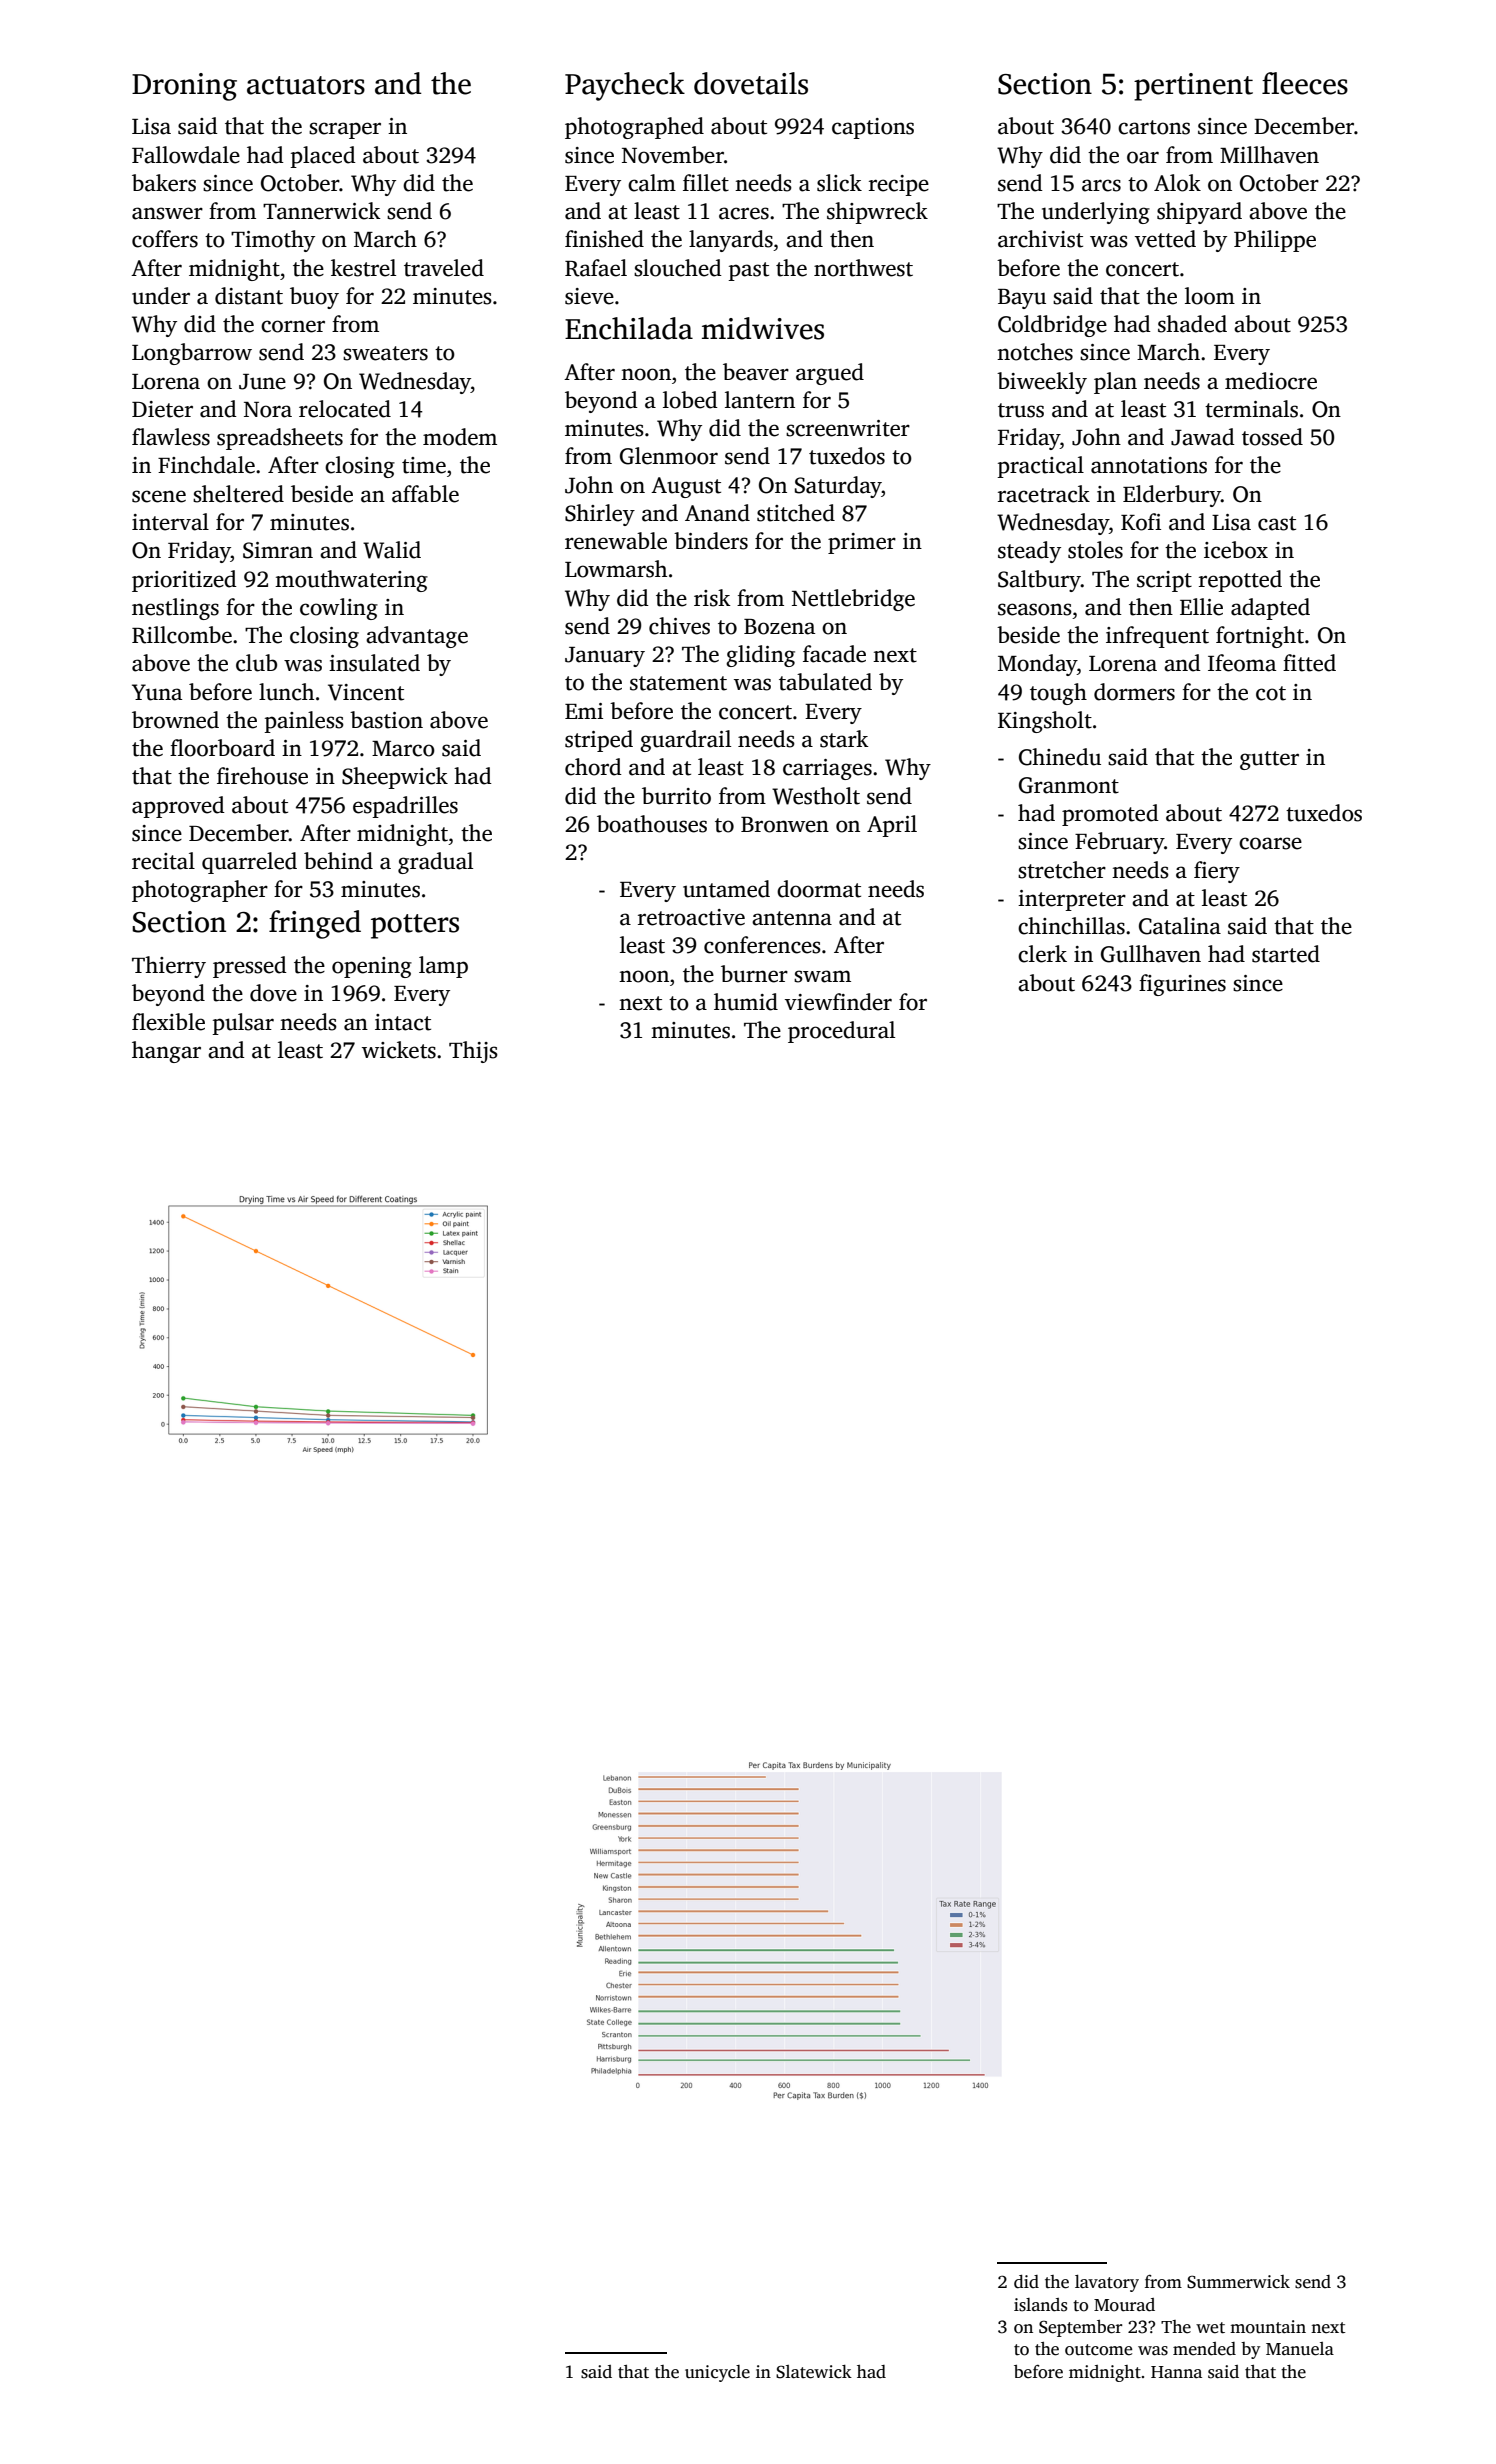 This screenshot has width=1496, height=2464. Describe the element at coordinates (473, 1052) in the screenshot. I see `Thijs` at that location.
